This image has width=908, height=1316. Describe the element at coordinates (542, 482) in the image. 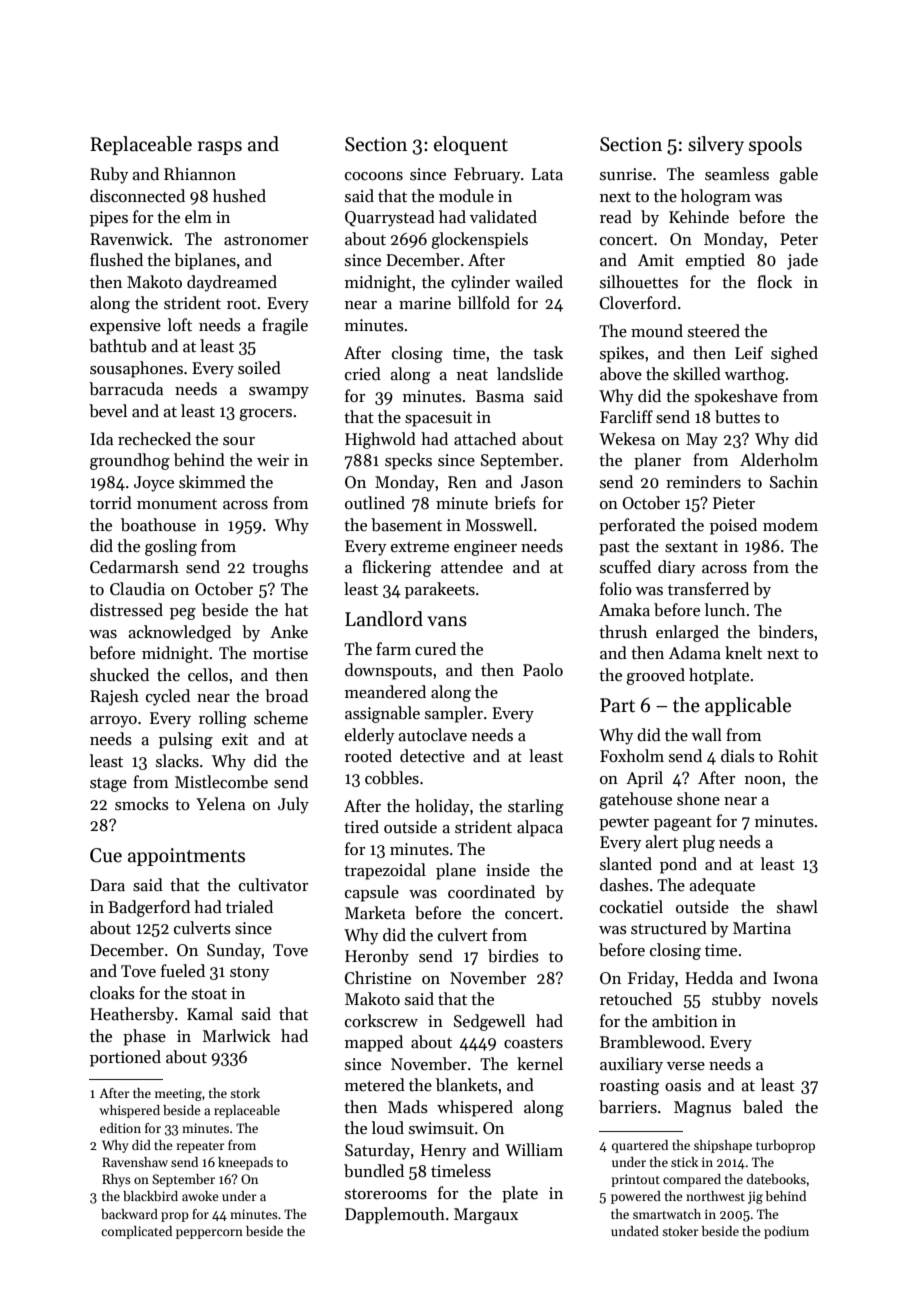

I see `Jason` at that location.
